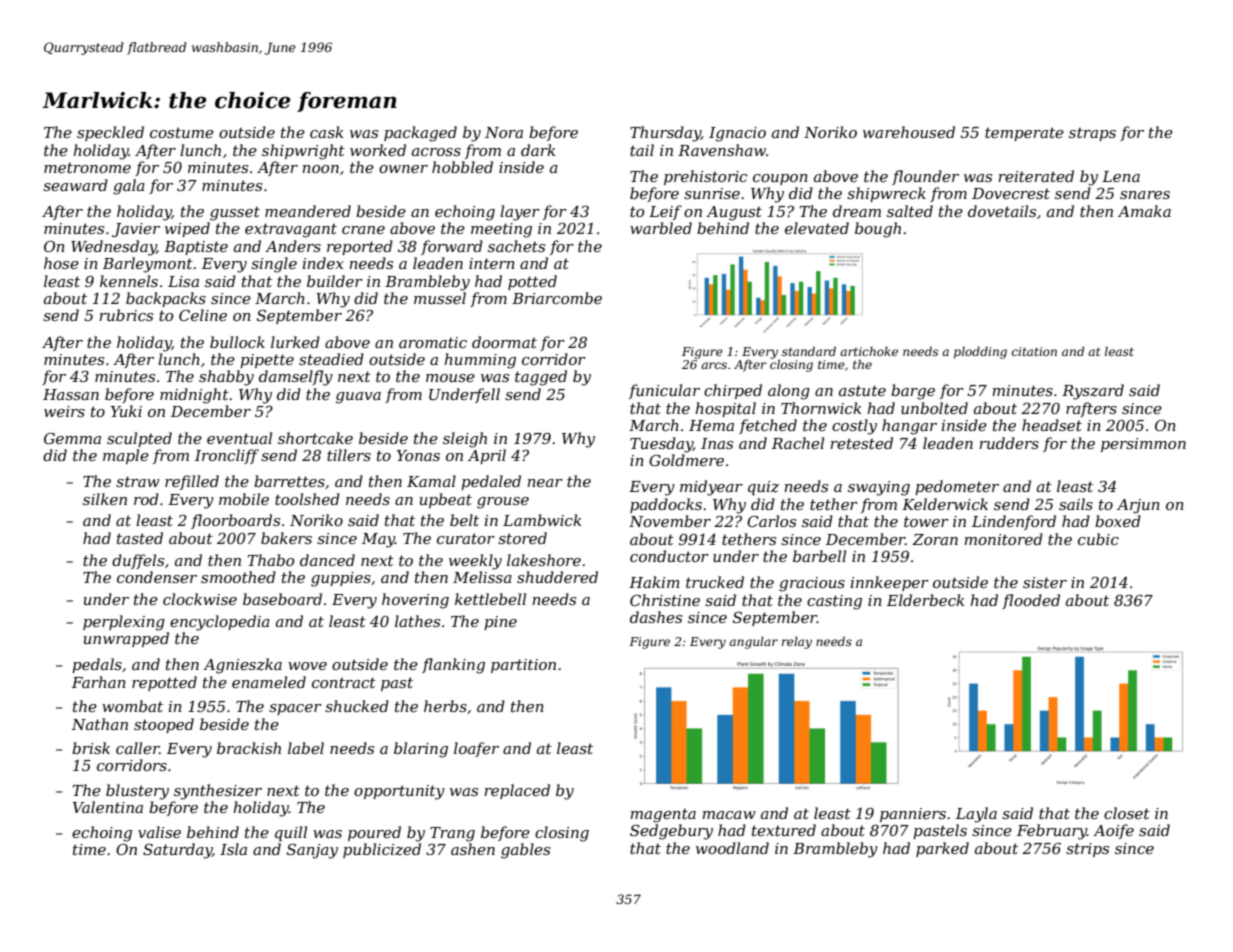 The image size is (1233, 952). Describe the element at coordinates (140, 538) in the page. I see `tasted` at that location.
